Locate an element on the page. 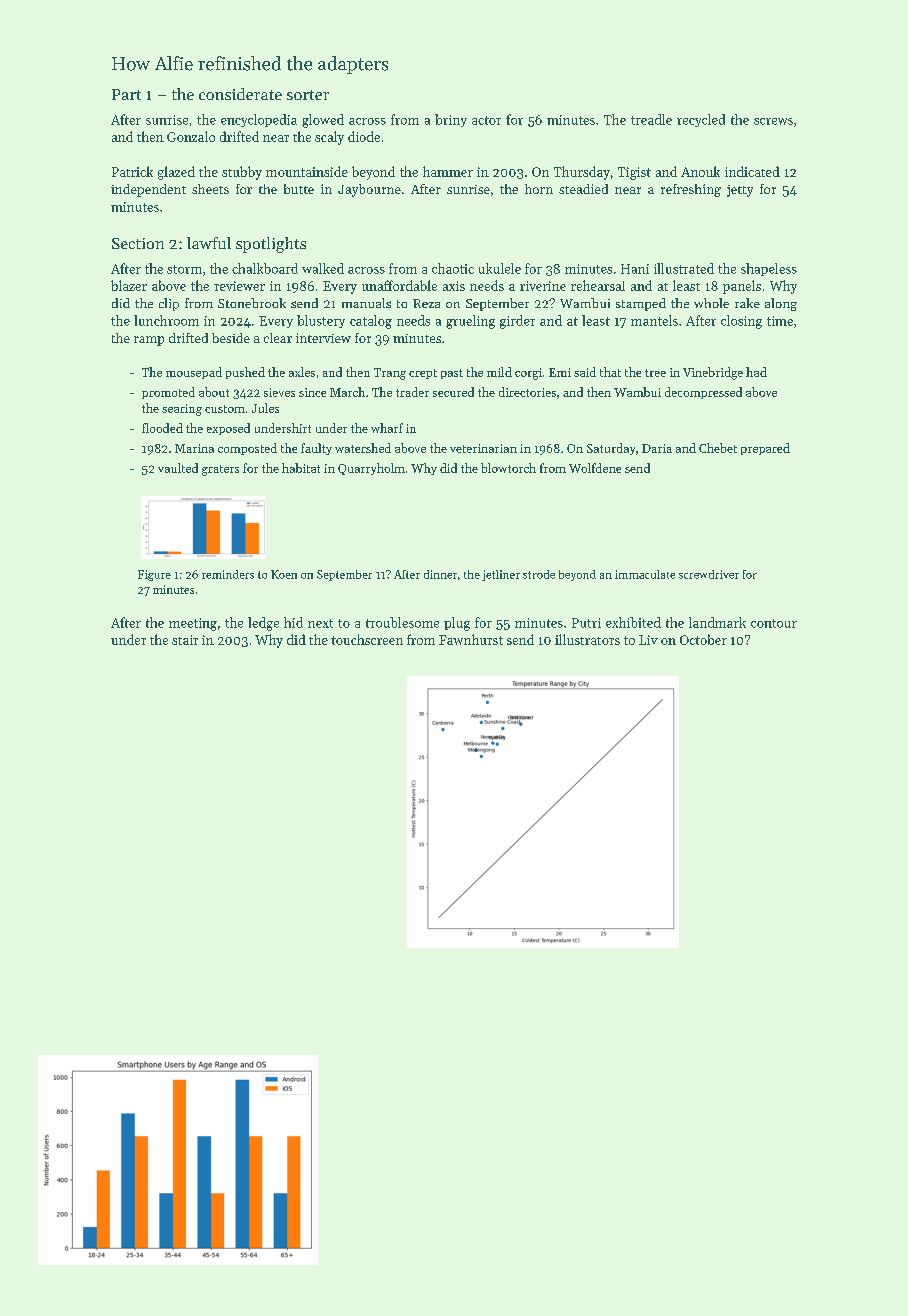 The width and height of the page is (908, 1316). Quarryholm is located at coordinates (371, 469).
